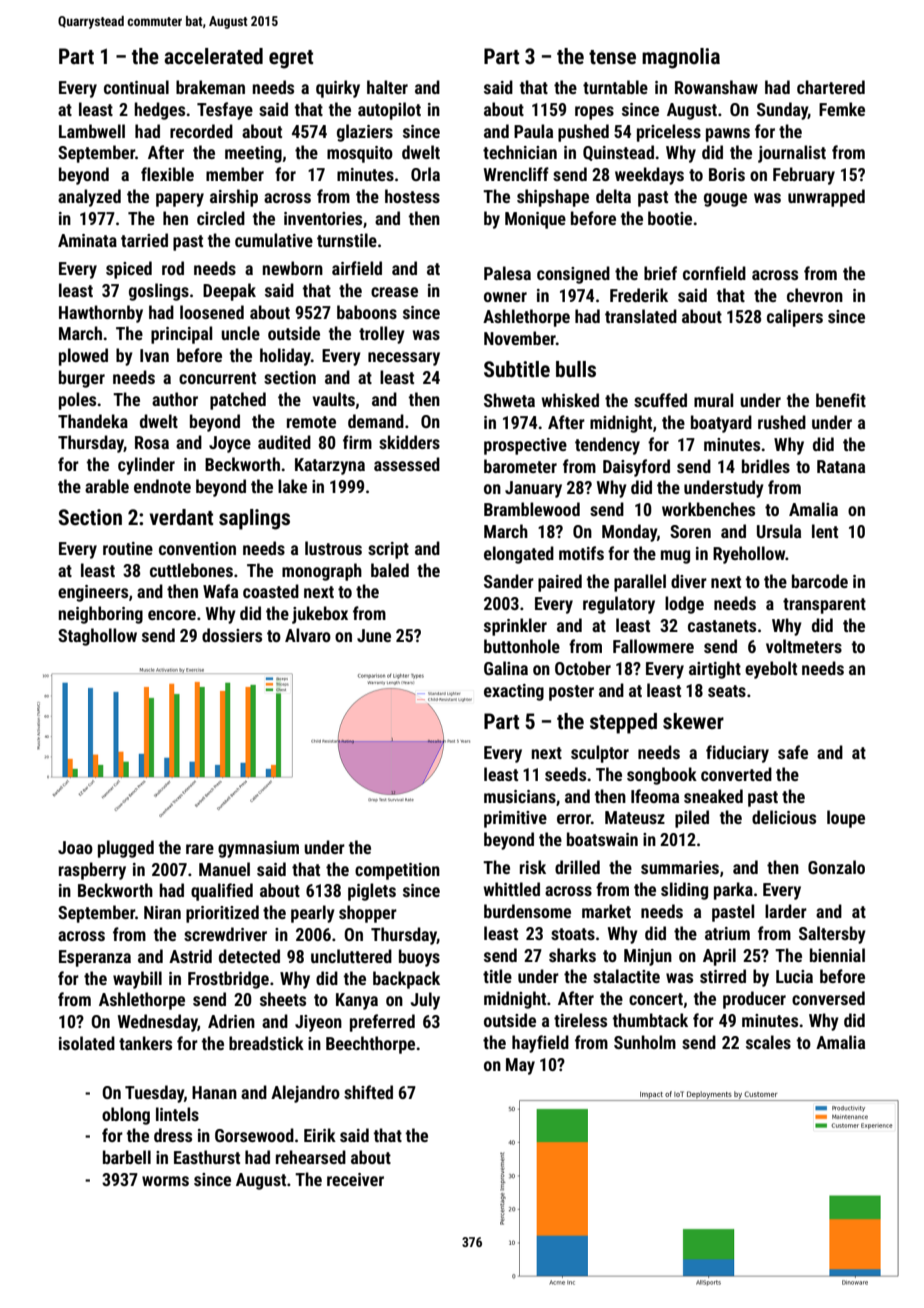 Image resolution: width=924 pixels, height=1308 pixels. What do you see at coordinates (714, 273) in the screenshot?
I see `cornfield` at bounding box center [714, 273].
